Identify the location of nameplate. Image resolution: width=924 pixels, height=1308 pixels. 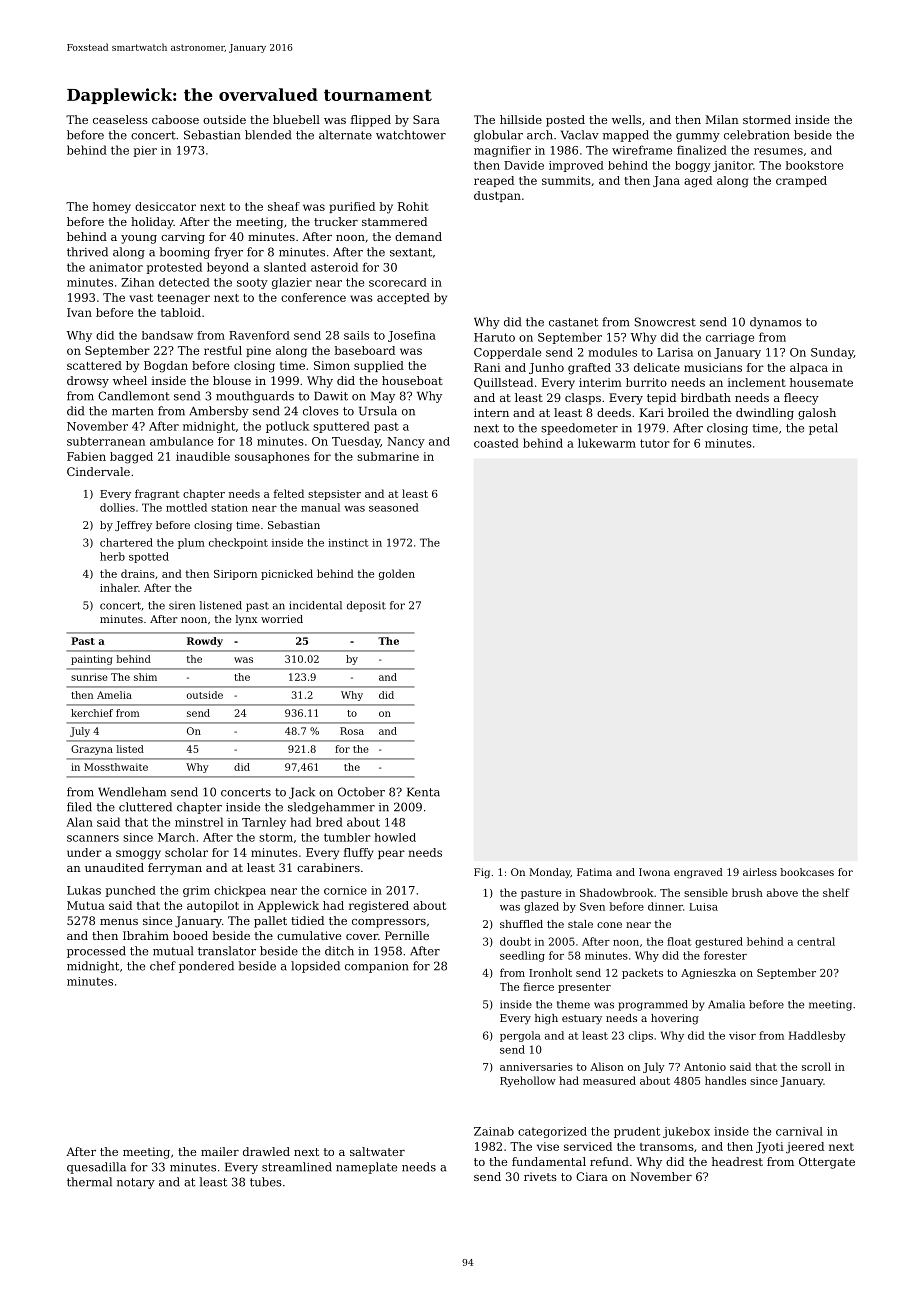
(366, 1168).
